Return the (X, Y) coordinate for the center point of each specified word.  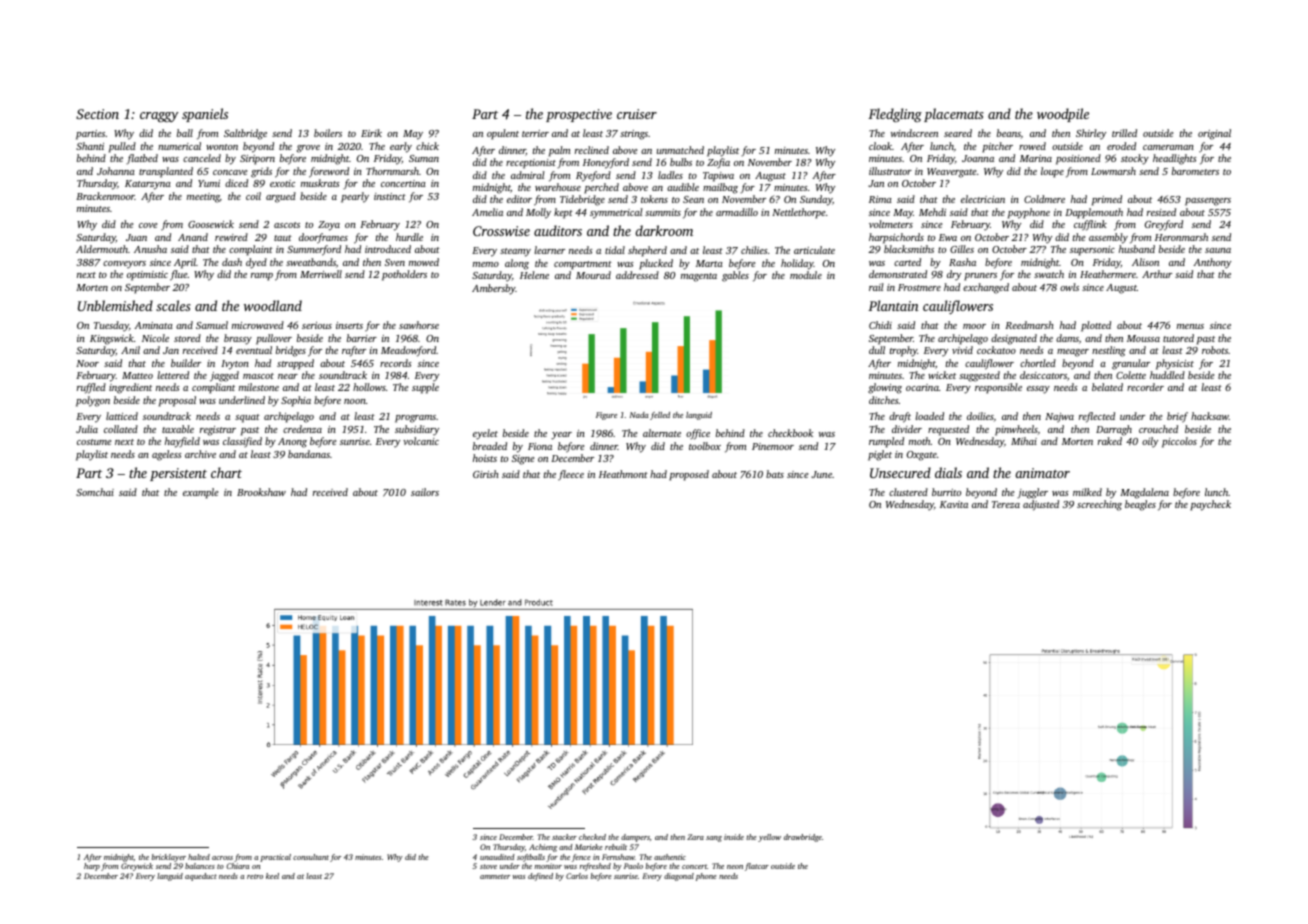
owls (1069, 287)
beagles (1140, 505)
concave (230, 172)
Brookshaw (261, 492)
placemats (954, 115)
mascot (258, 376)
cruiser (637, 114)
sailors (425, 492)
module (806, 275)
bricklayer (169, 858)
